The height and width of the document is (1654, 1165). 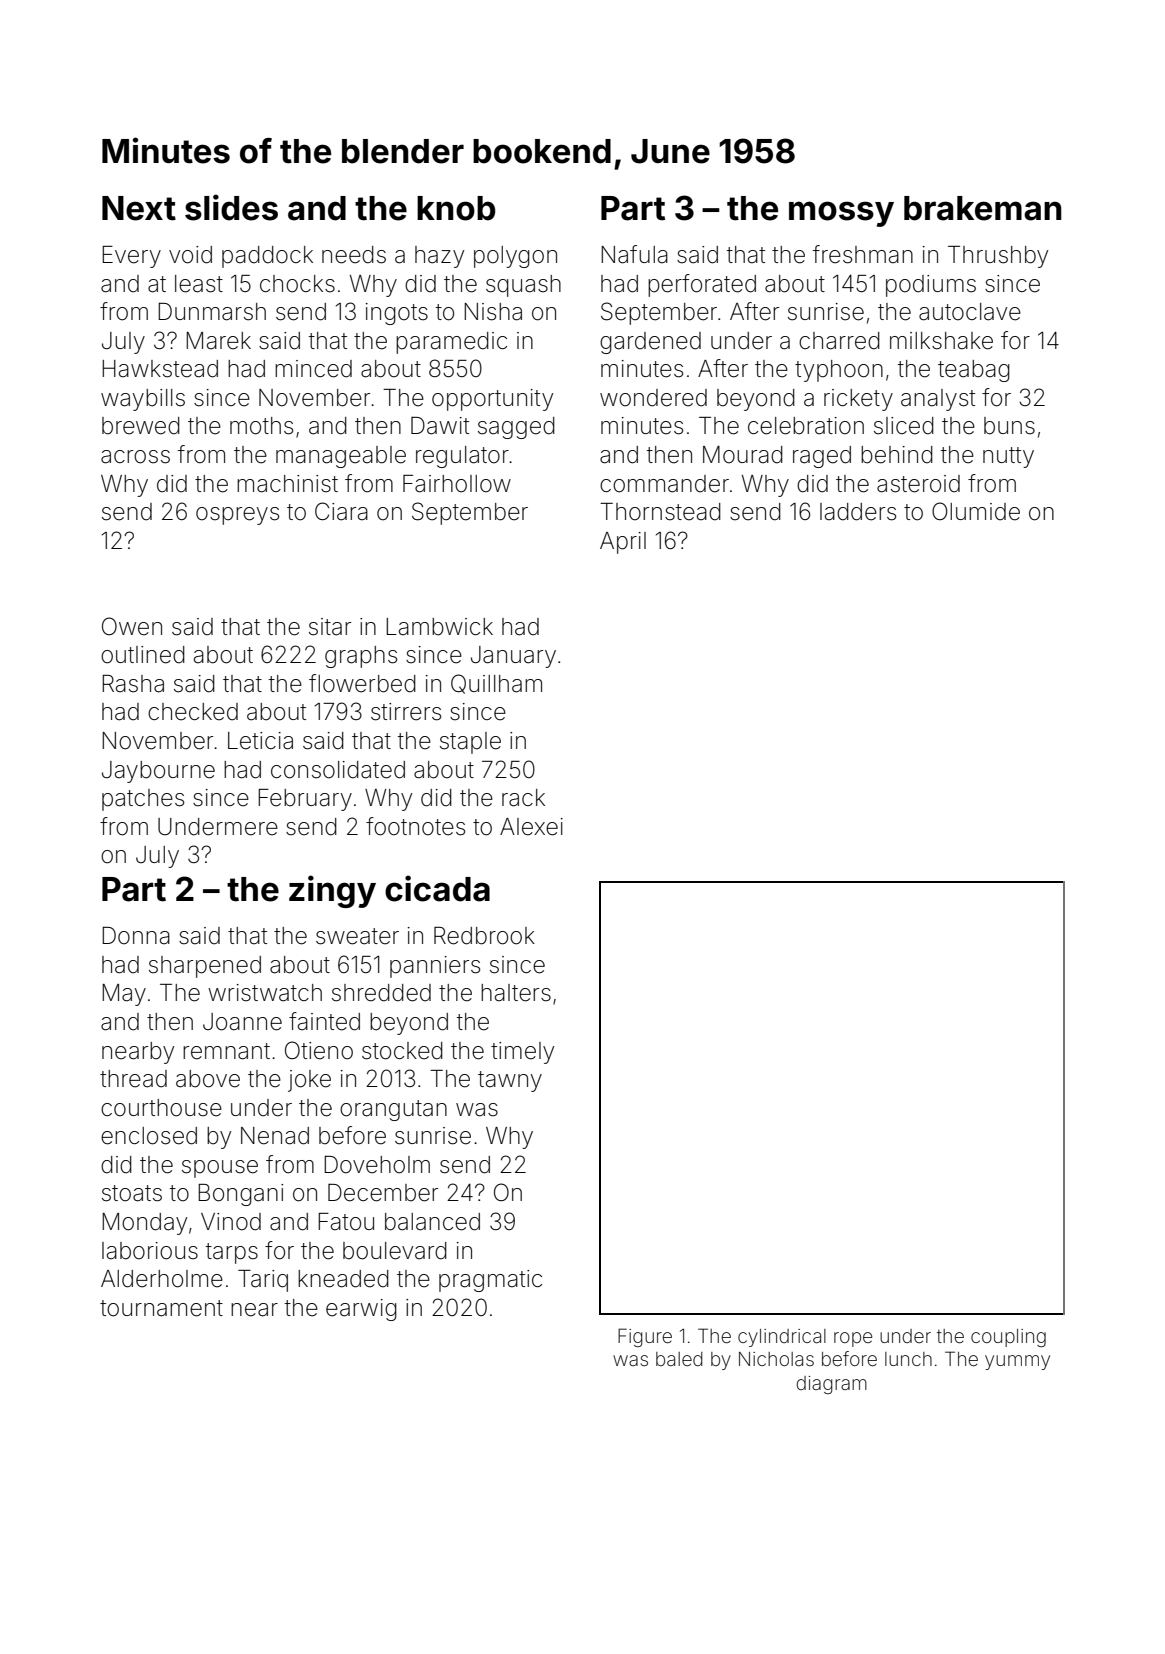 I want to click on sitar, so click(x=330, y=627).
